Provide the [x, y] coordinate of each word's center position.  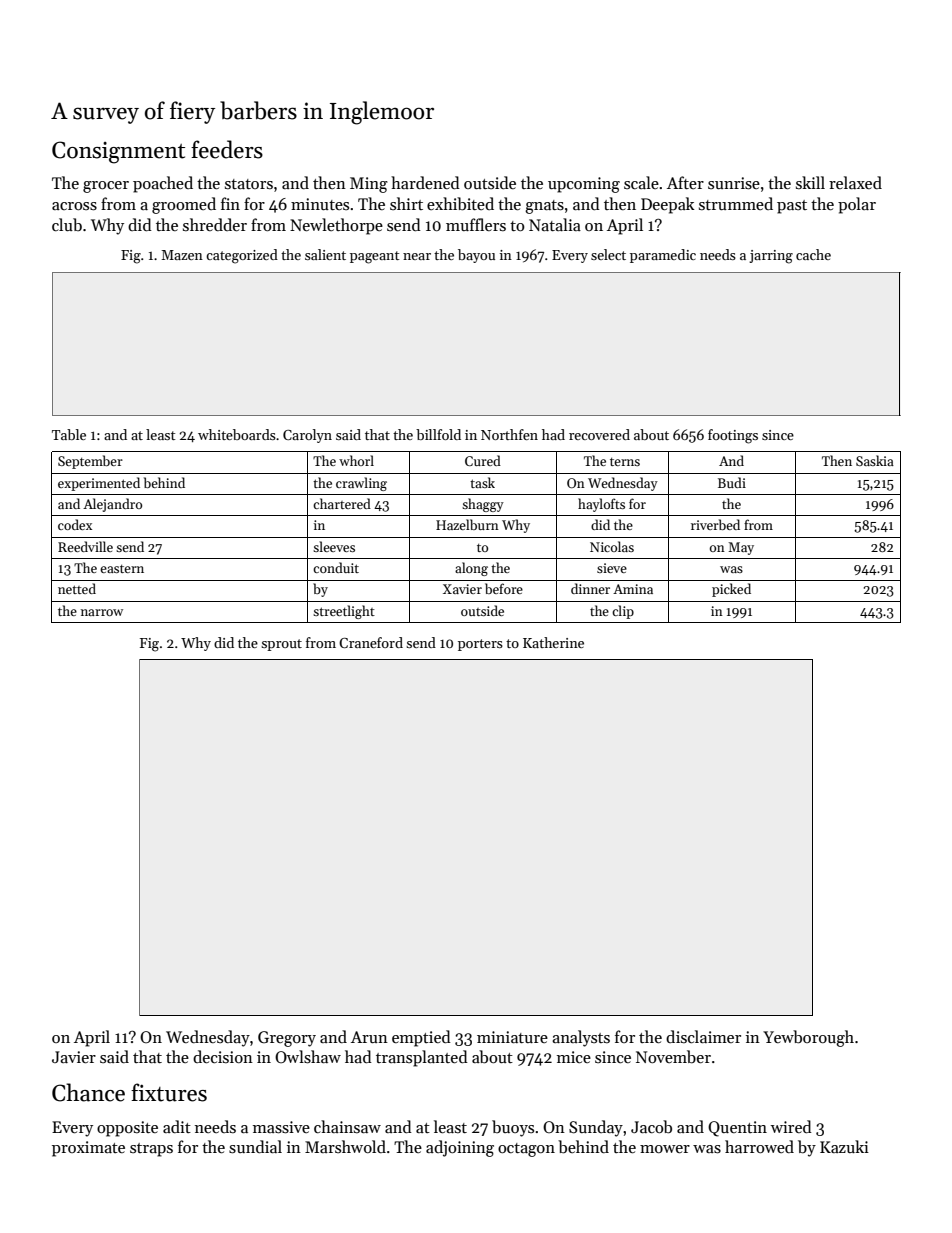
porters [480, 645]
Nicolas [612, 546]
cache [813, 254]
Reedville [85, 546]
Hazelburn [467, 524]
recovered [599, 434]
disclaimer [703, 1036]
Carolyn [307, 436]
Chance [88, 1092]
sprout [281, 645]
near [417, 256]
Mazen [182, 255]
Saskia [875, 460]
